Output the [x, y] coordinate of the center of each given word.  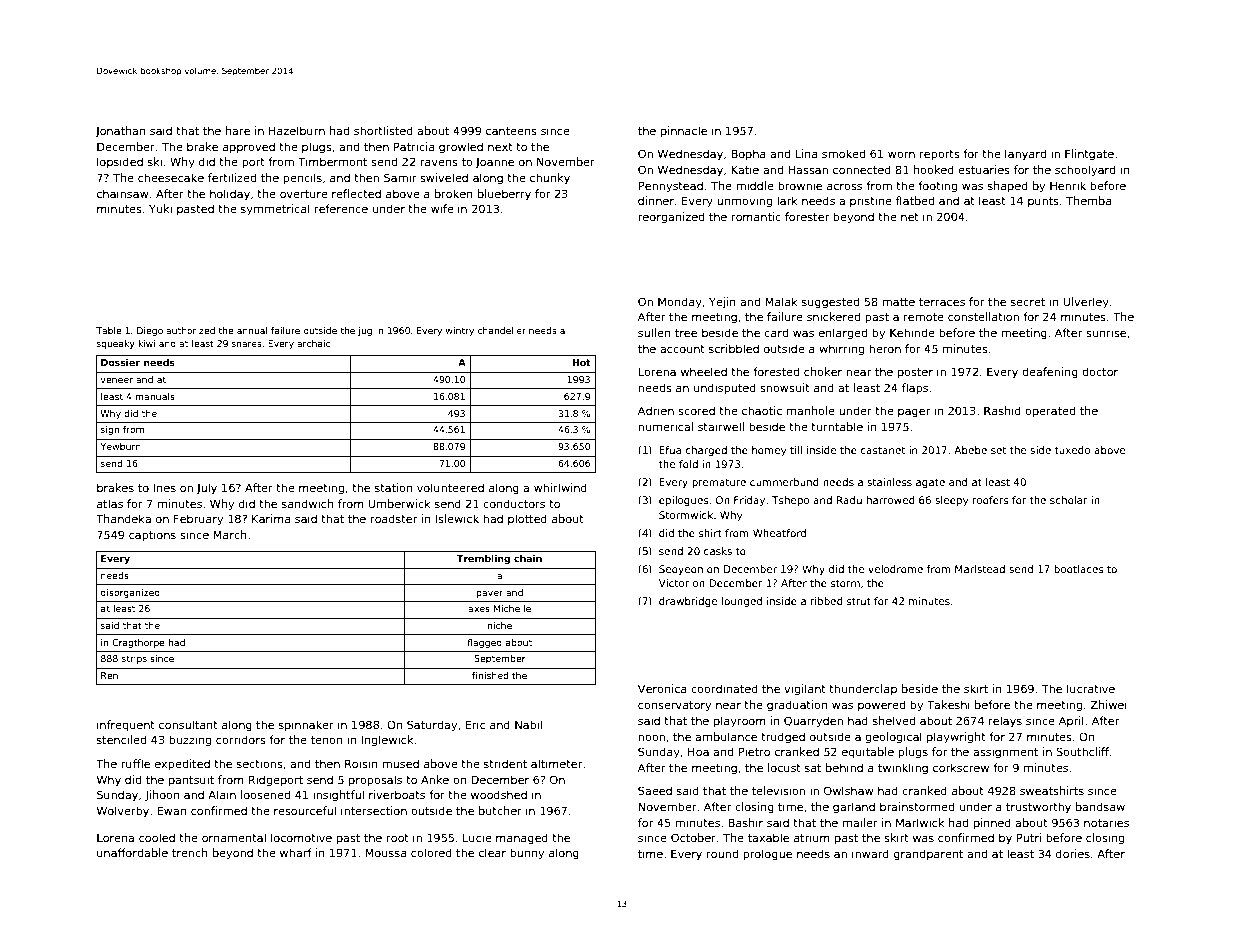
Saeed [655, 790]
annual [252, 330]
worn [901, 154]
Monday [680, 302]
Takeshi [948, 704]
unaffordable [132, 852]
